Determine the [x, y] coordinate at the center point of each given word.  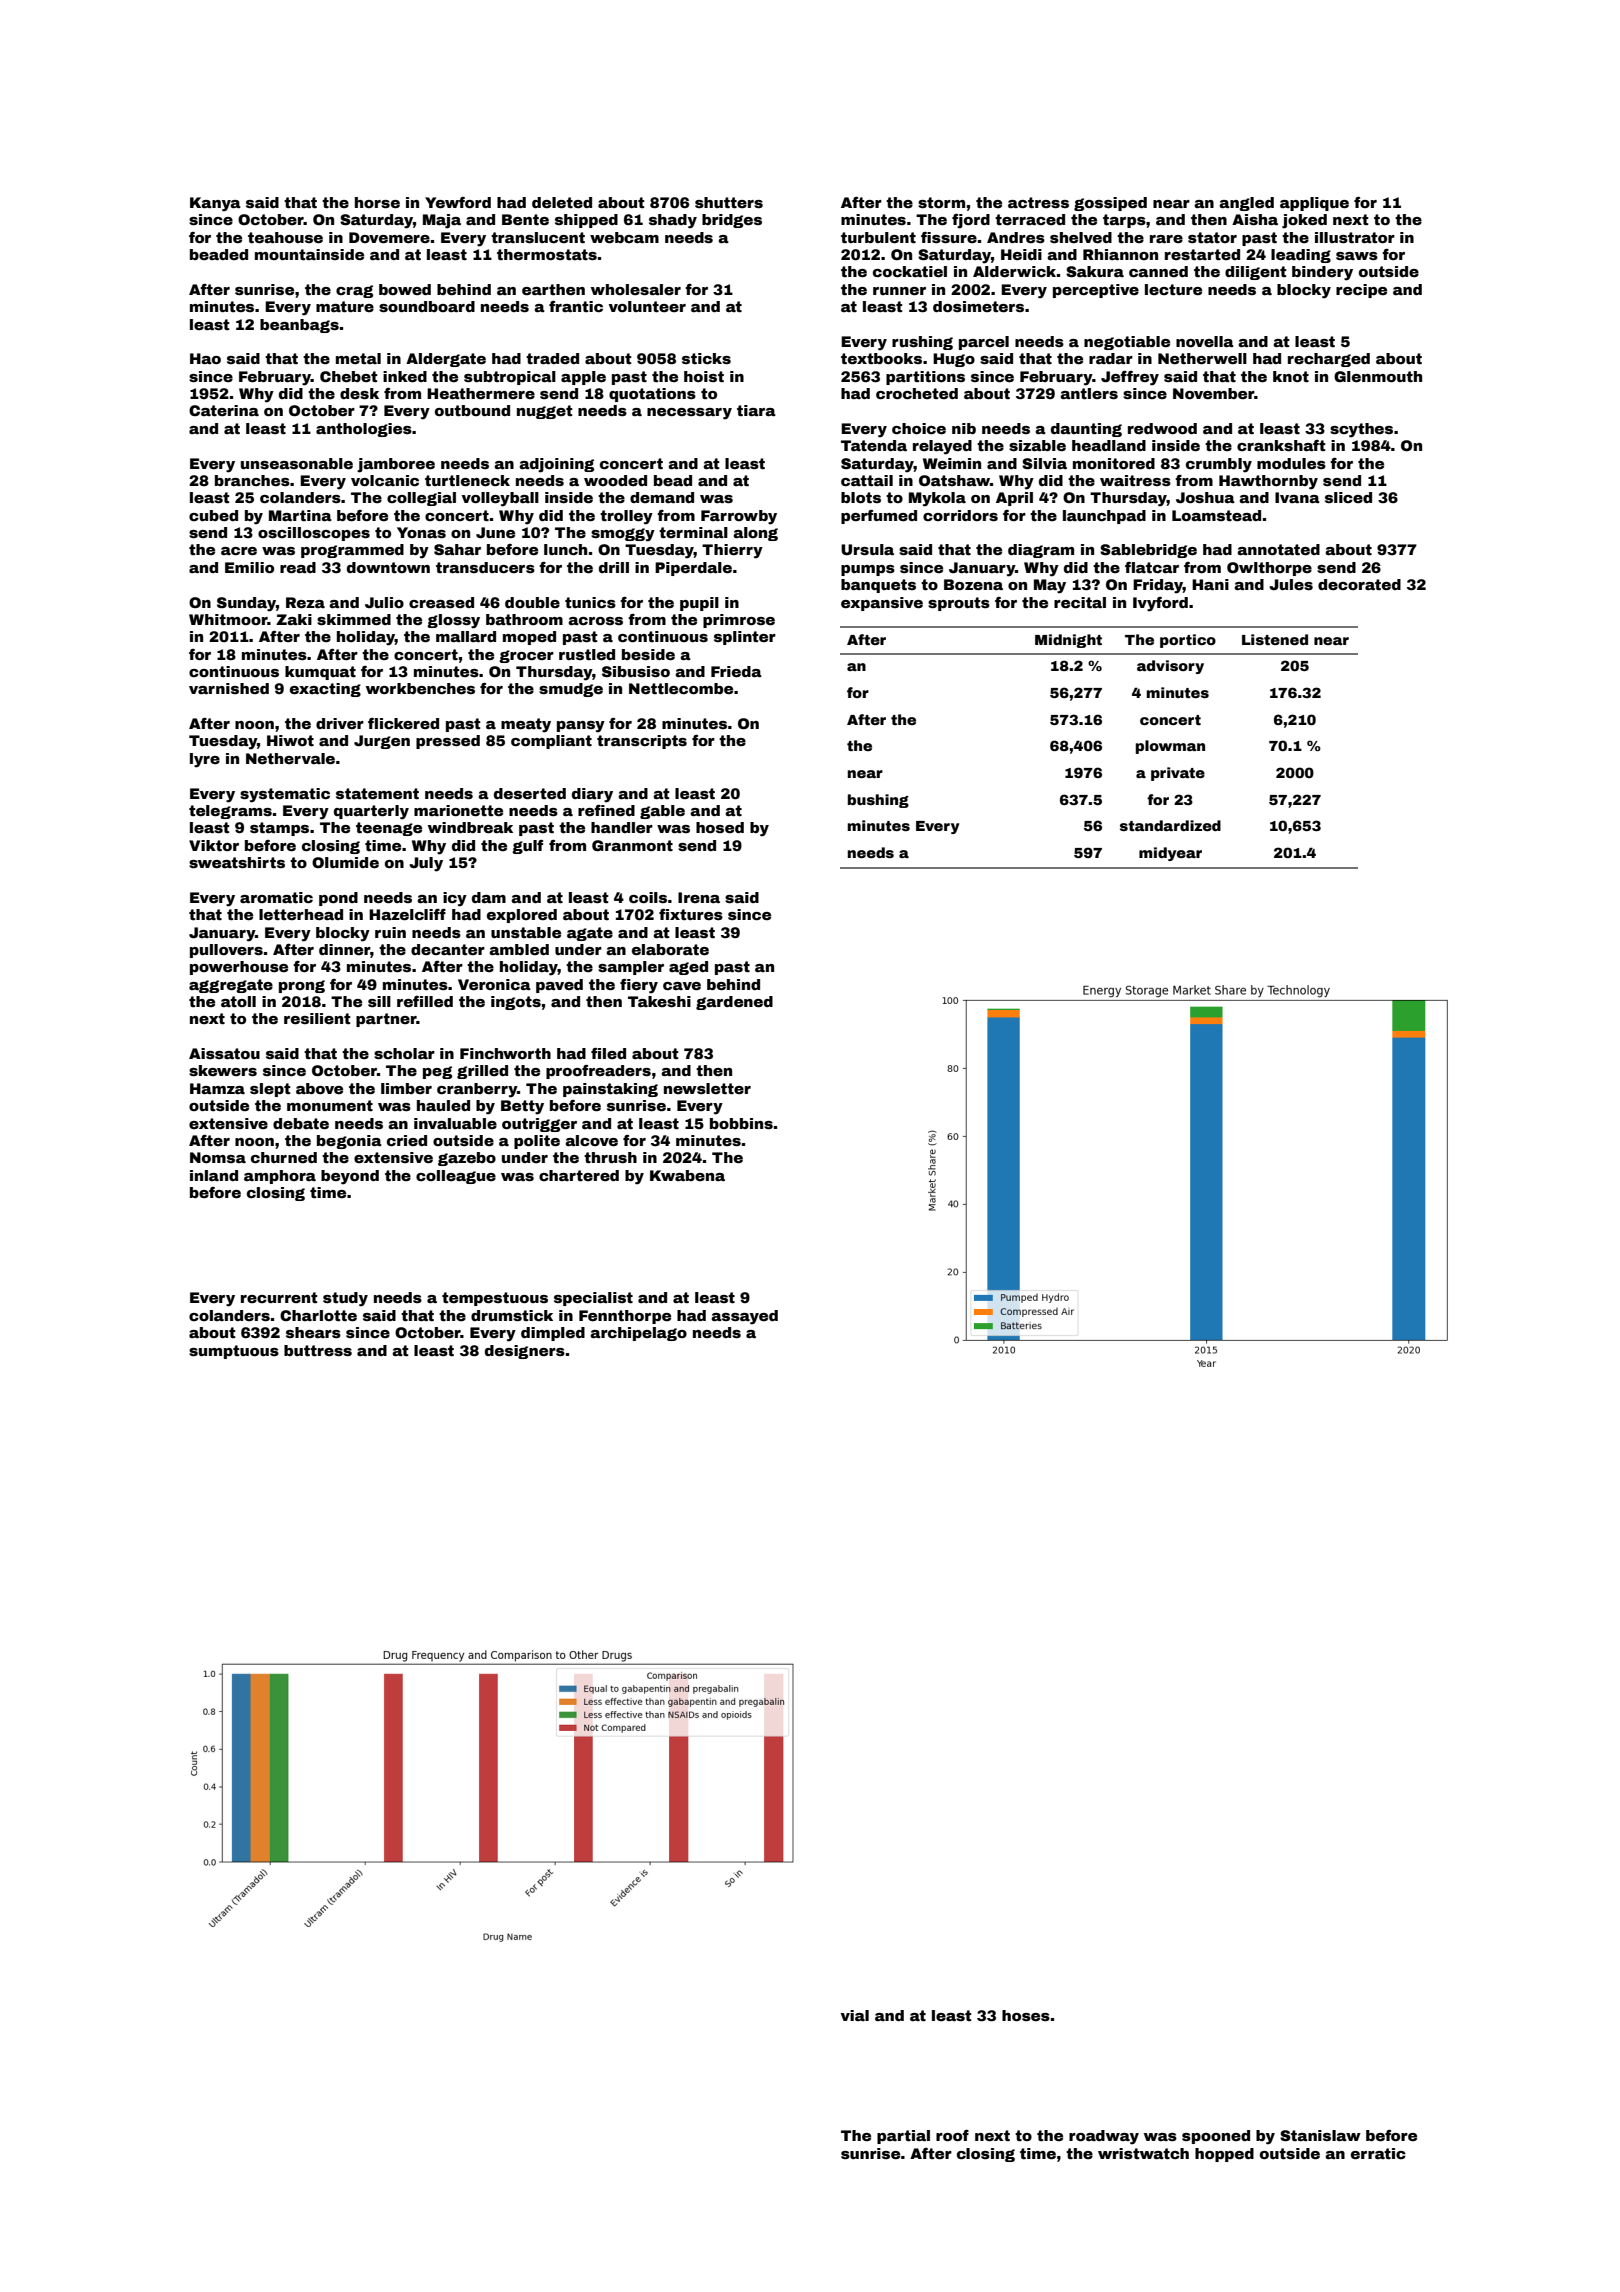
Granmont [632, 845]
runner [899, 291]
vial [855, 2015]
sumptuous [234, 1352]
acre [239, 551]
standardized [1170, 825]
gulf [527, 847]
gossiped [1110, 204]
